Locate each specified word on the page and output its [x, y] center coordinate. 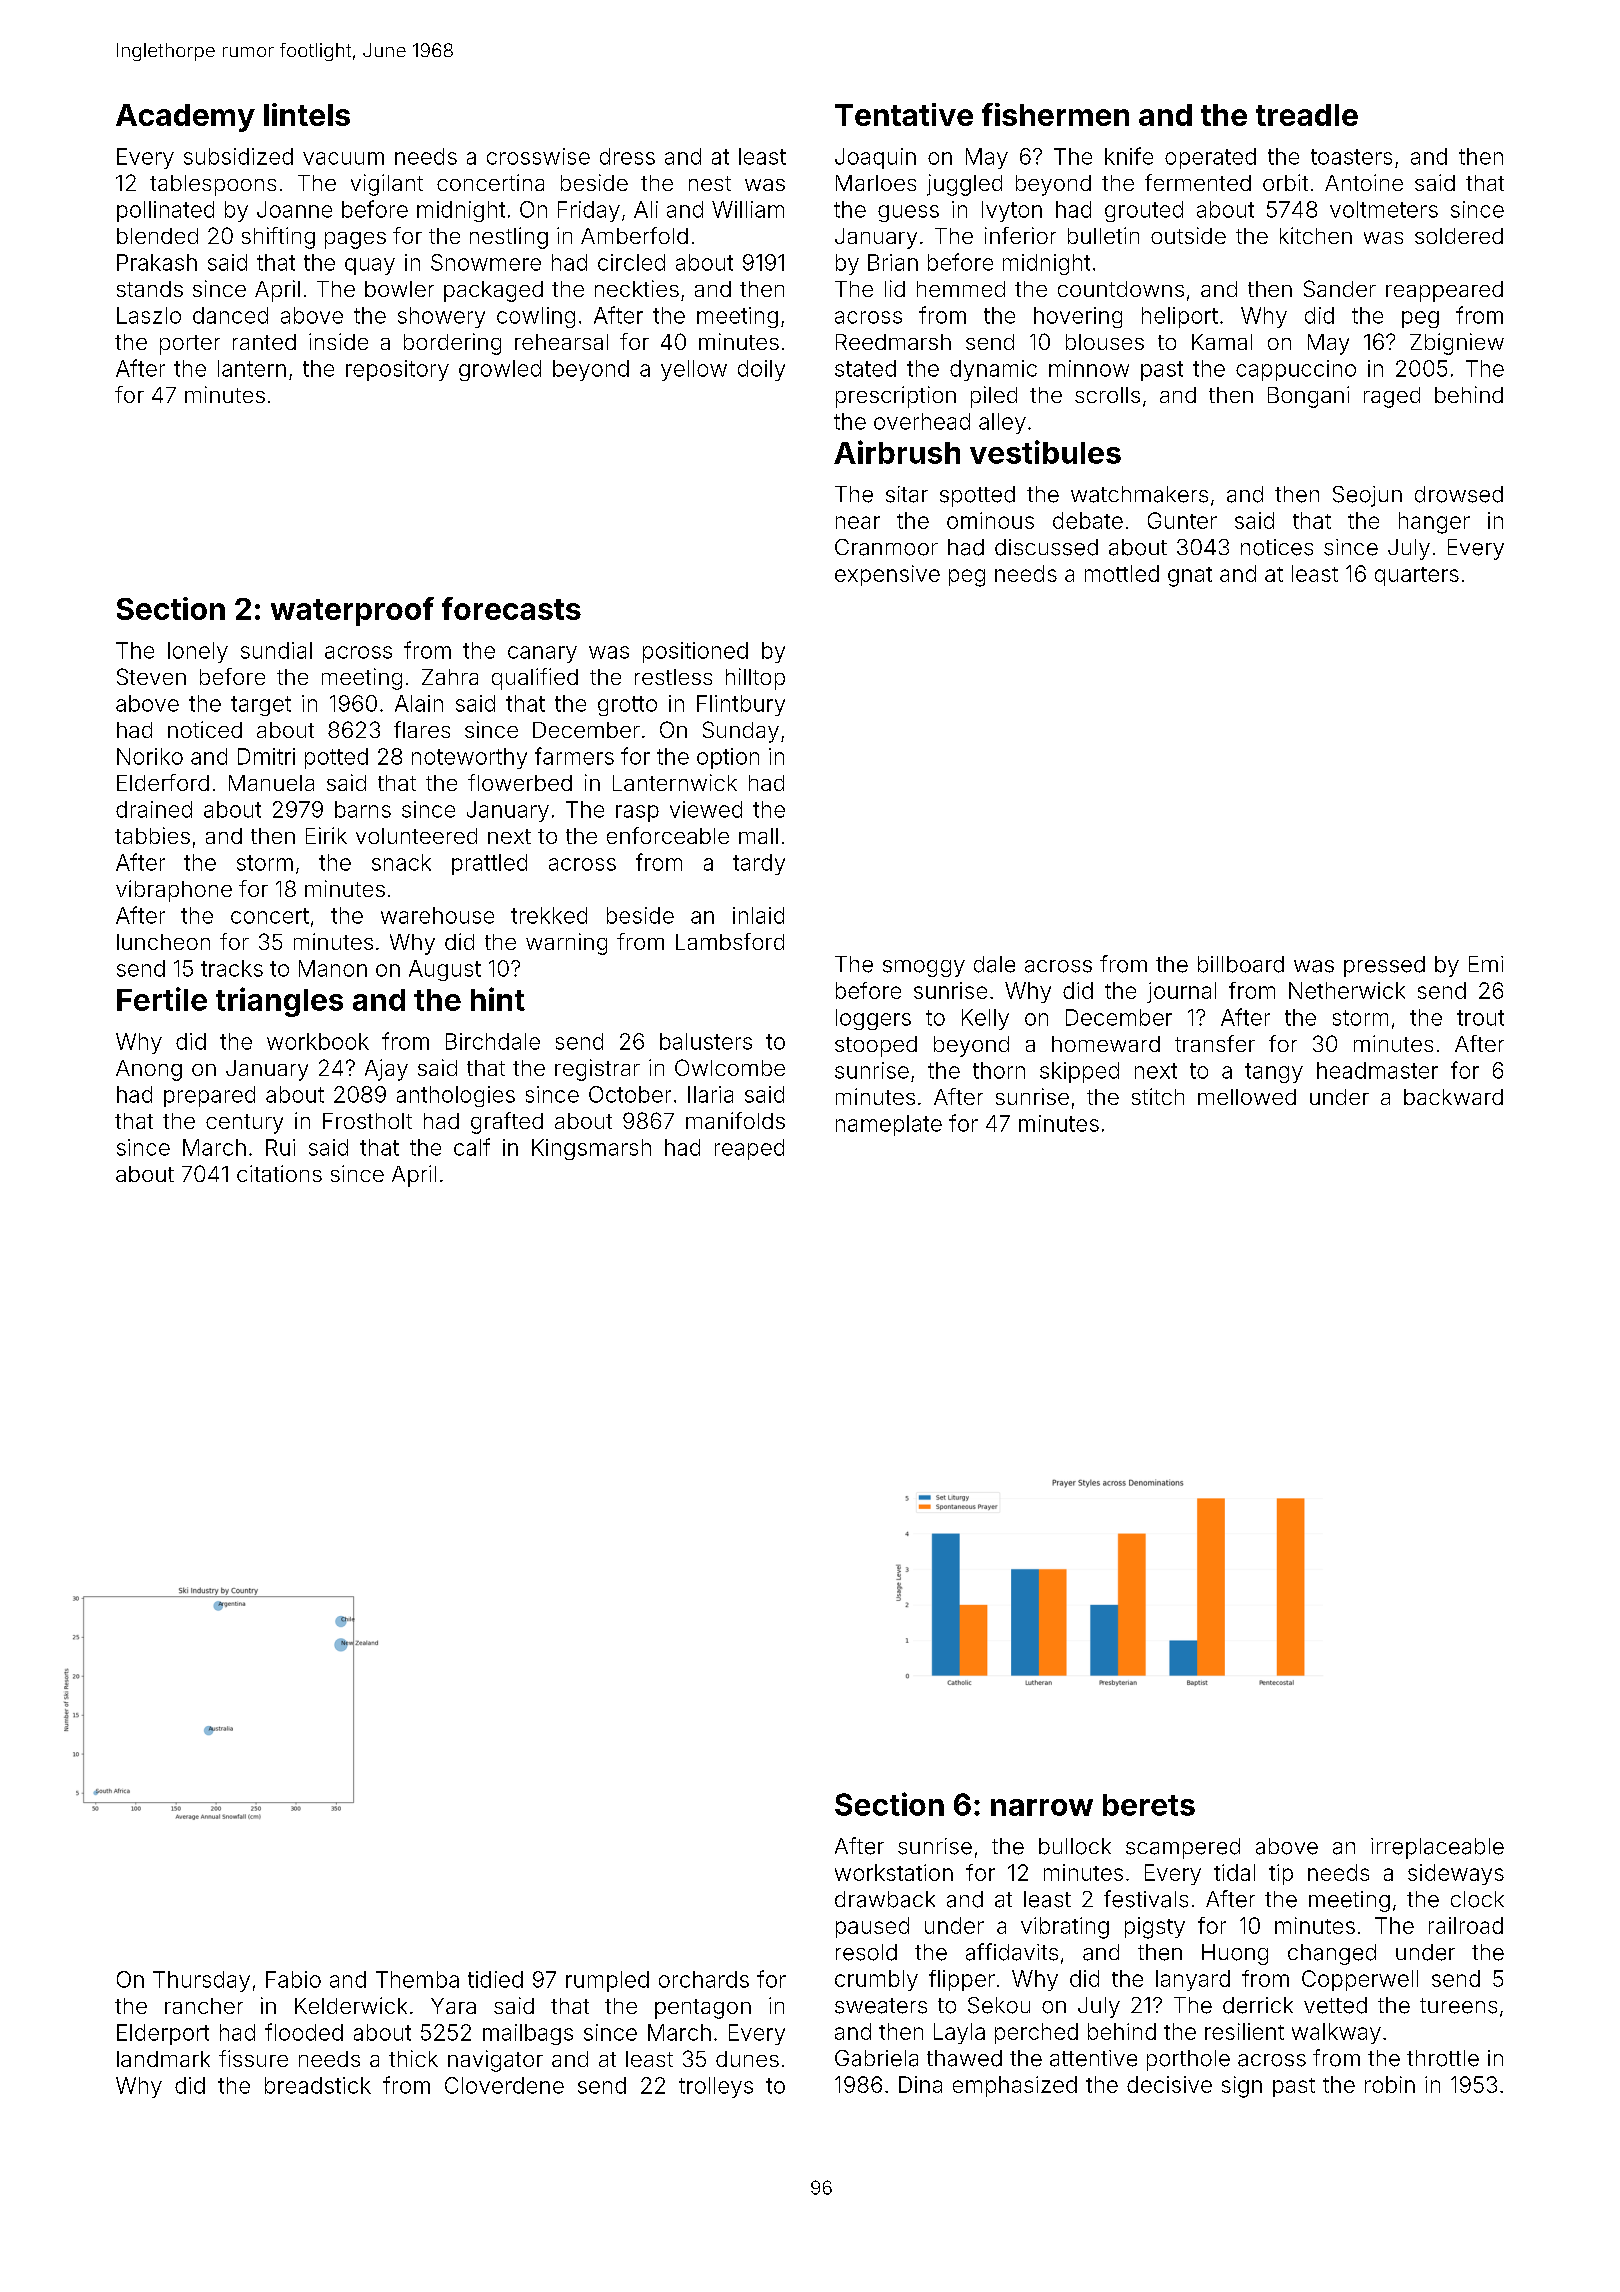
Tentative [904, 114]
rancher [204, 2006]
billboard [1241, 964]
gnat [1190, 577]
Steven [151, 676]
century [244, 1124]
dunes [747, 2059]
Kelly [985, 1019]
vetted [1335, 2005]
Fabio [293, 1979]
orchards [704, 1979]
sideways [1456, 1874]
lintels [307, 114]
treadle [1307, 115]
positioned [695, 652]
